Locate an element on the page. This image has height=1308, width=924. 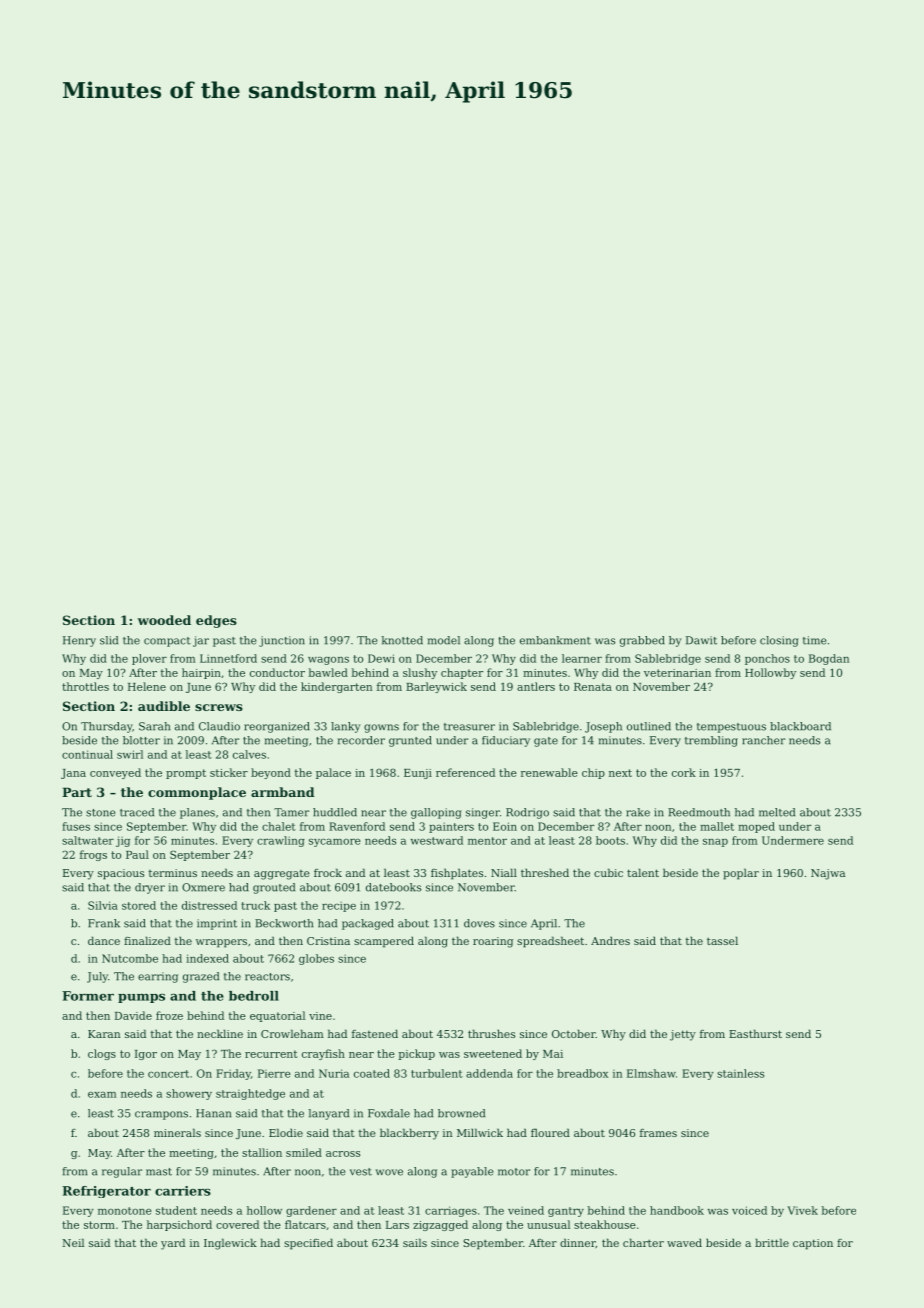
conveyed is located at coordinates (115, 773).
